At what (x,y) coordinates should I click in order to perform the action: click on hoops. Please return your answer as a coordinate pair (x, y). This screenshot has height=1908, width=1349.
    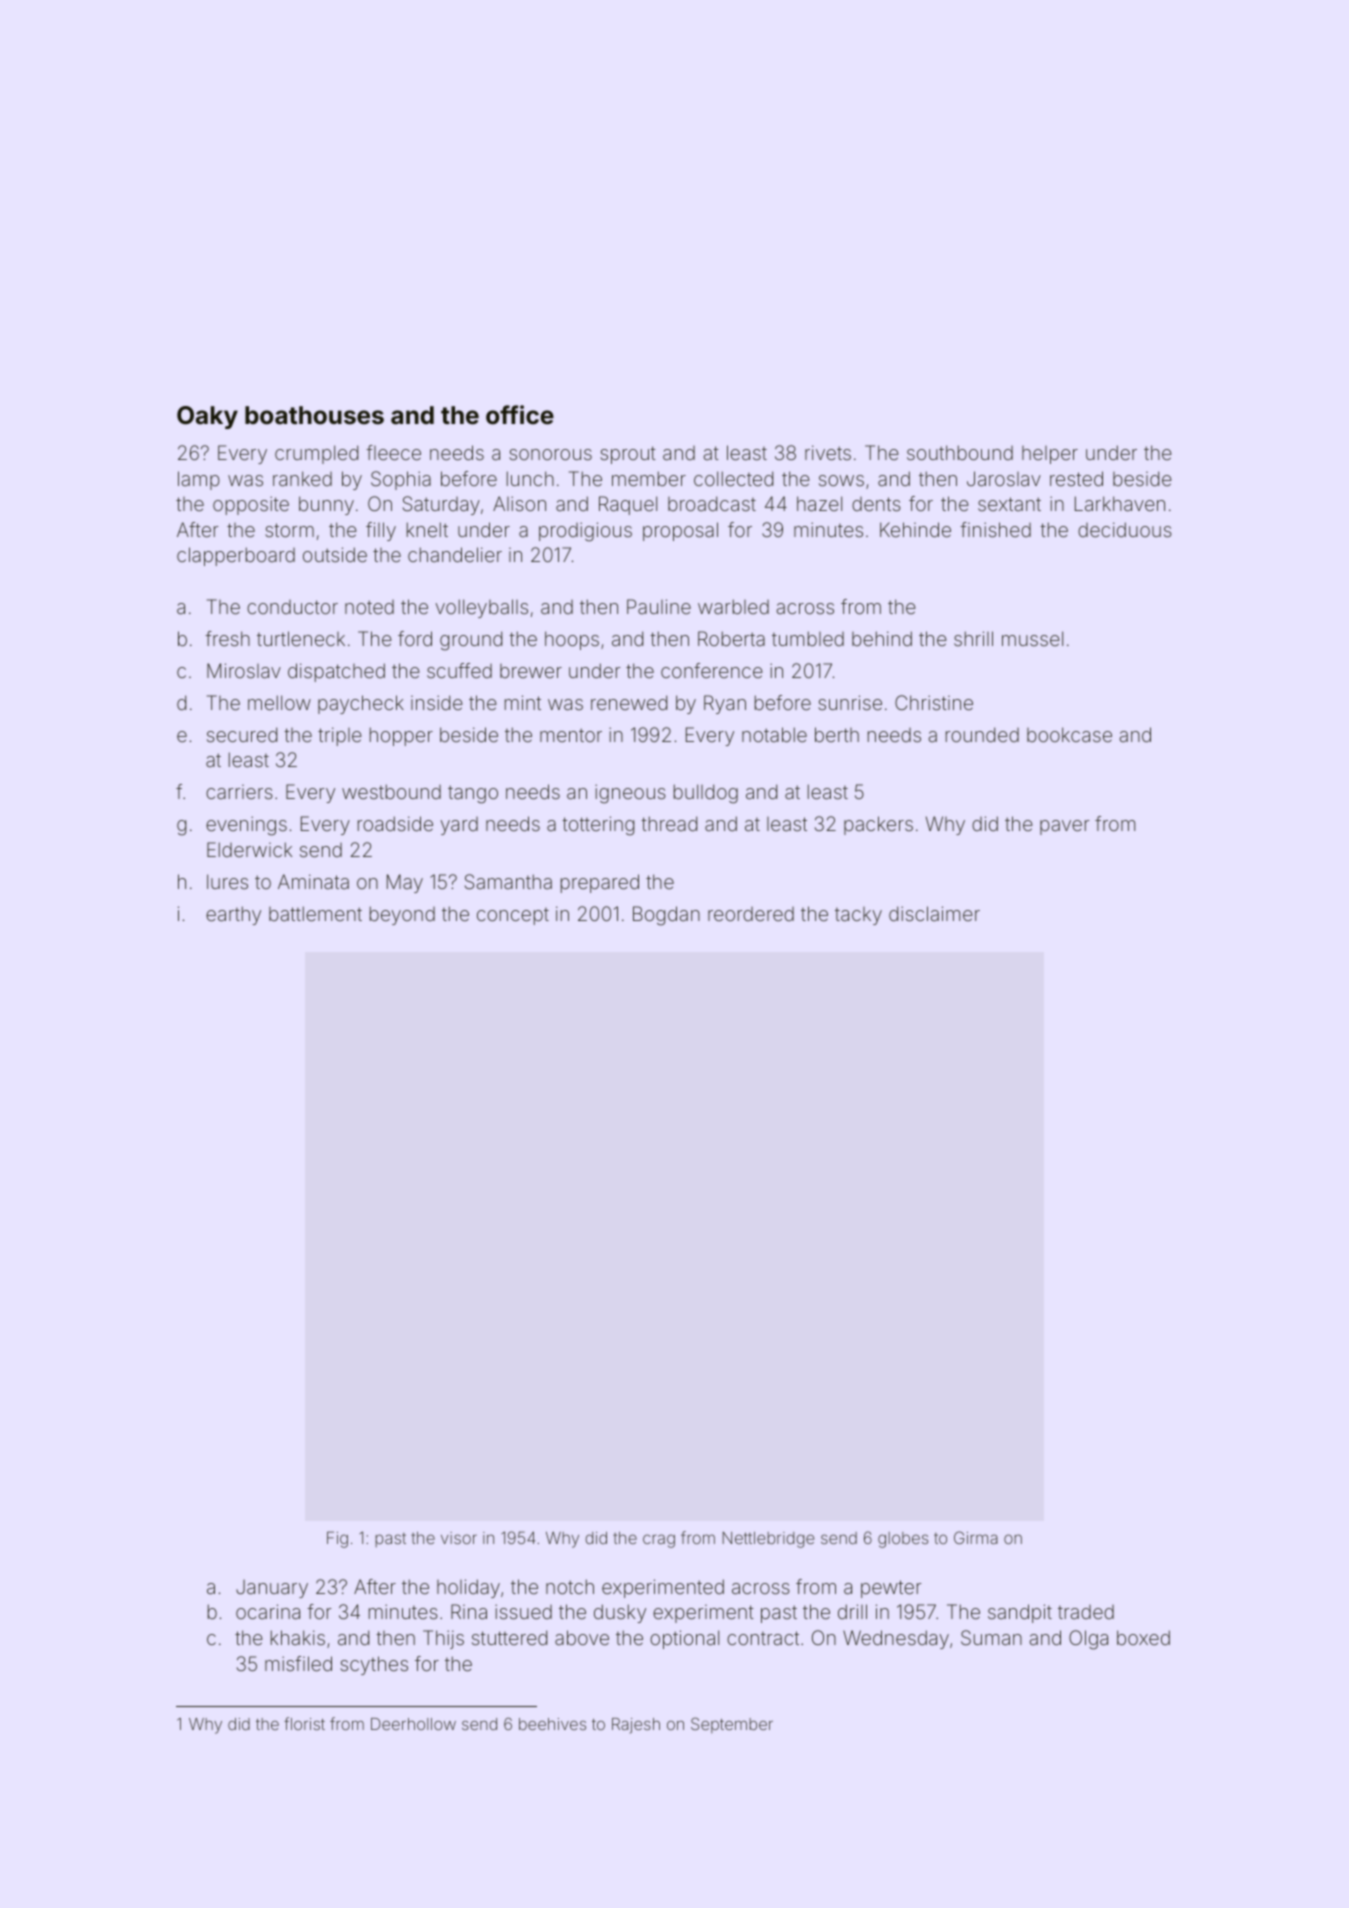
    Looking at the image, I should click on (572, 640).
